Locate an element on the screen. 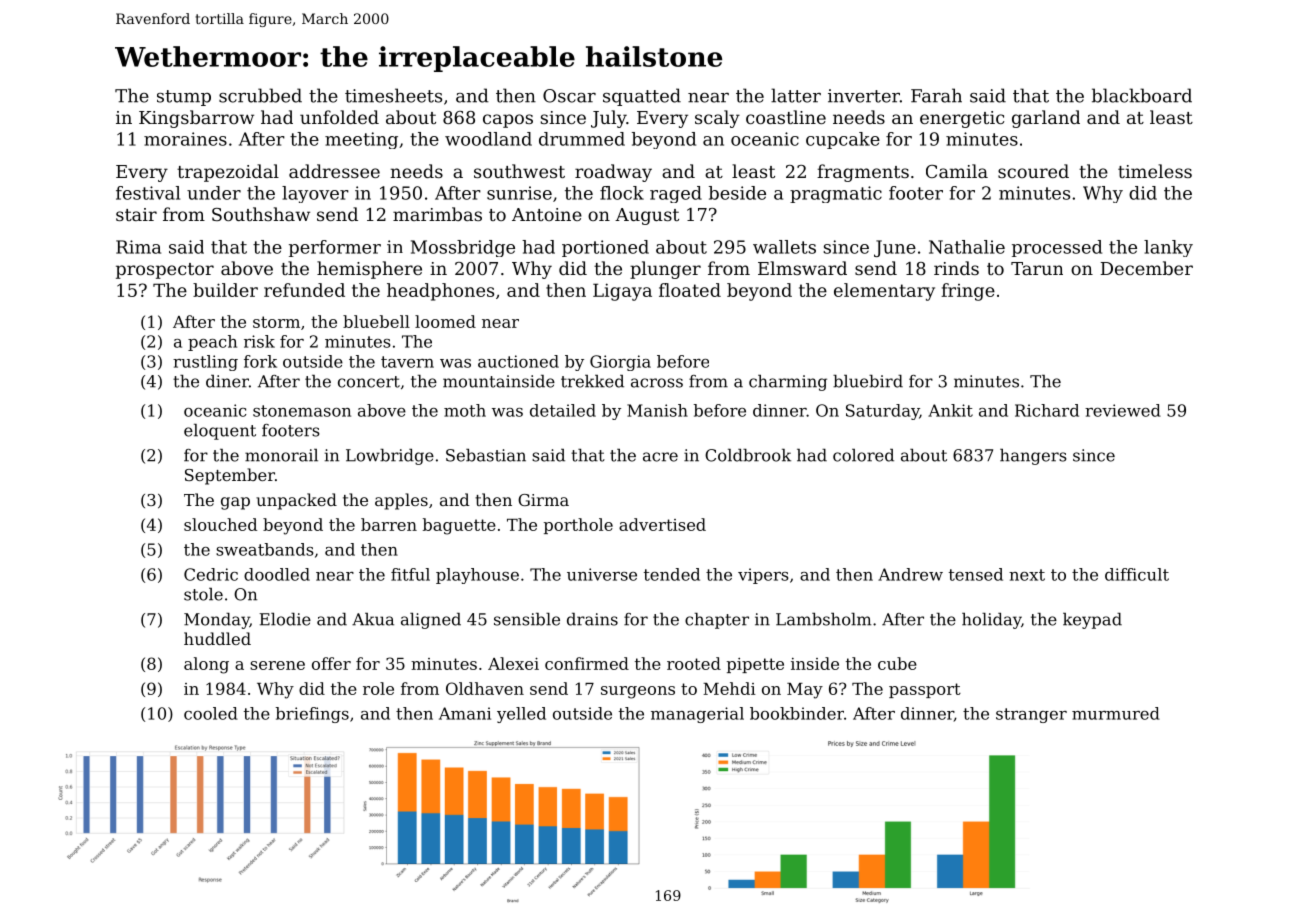 The width and height of the screenshot is (1308, 924). builder is located at coordinates (225, 290).
